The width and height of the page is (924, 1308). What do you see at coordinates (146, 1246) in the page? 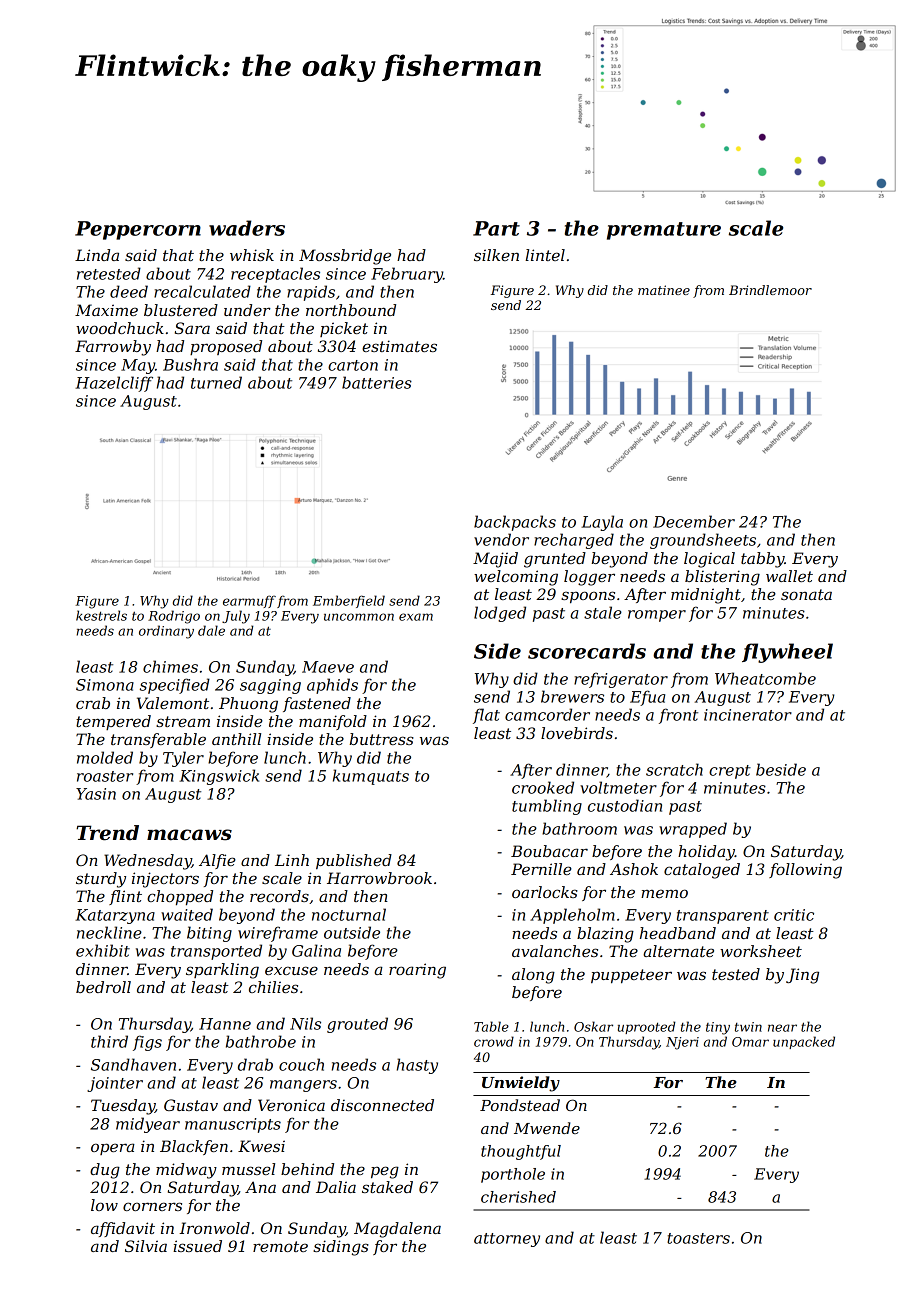
I see `Silvia` at bounding box center [146, 1246].
